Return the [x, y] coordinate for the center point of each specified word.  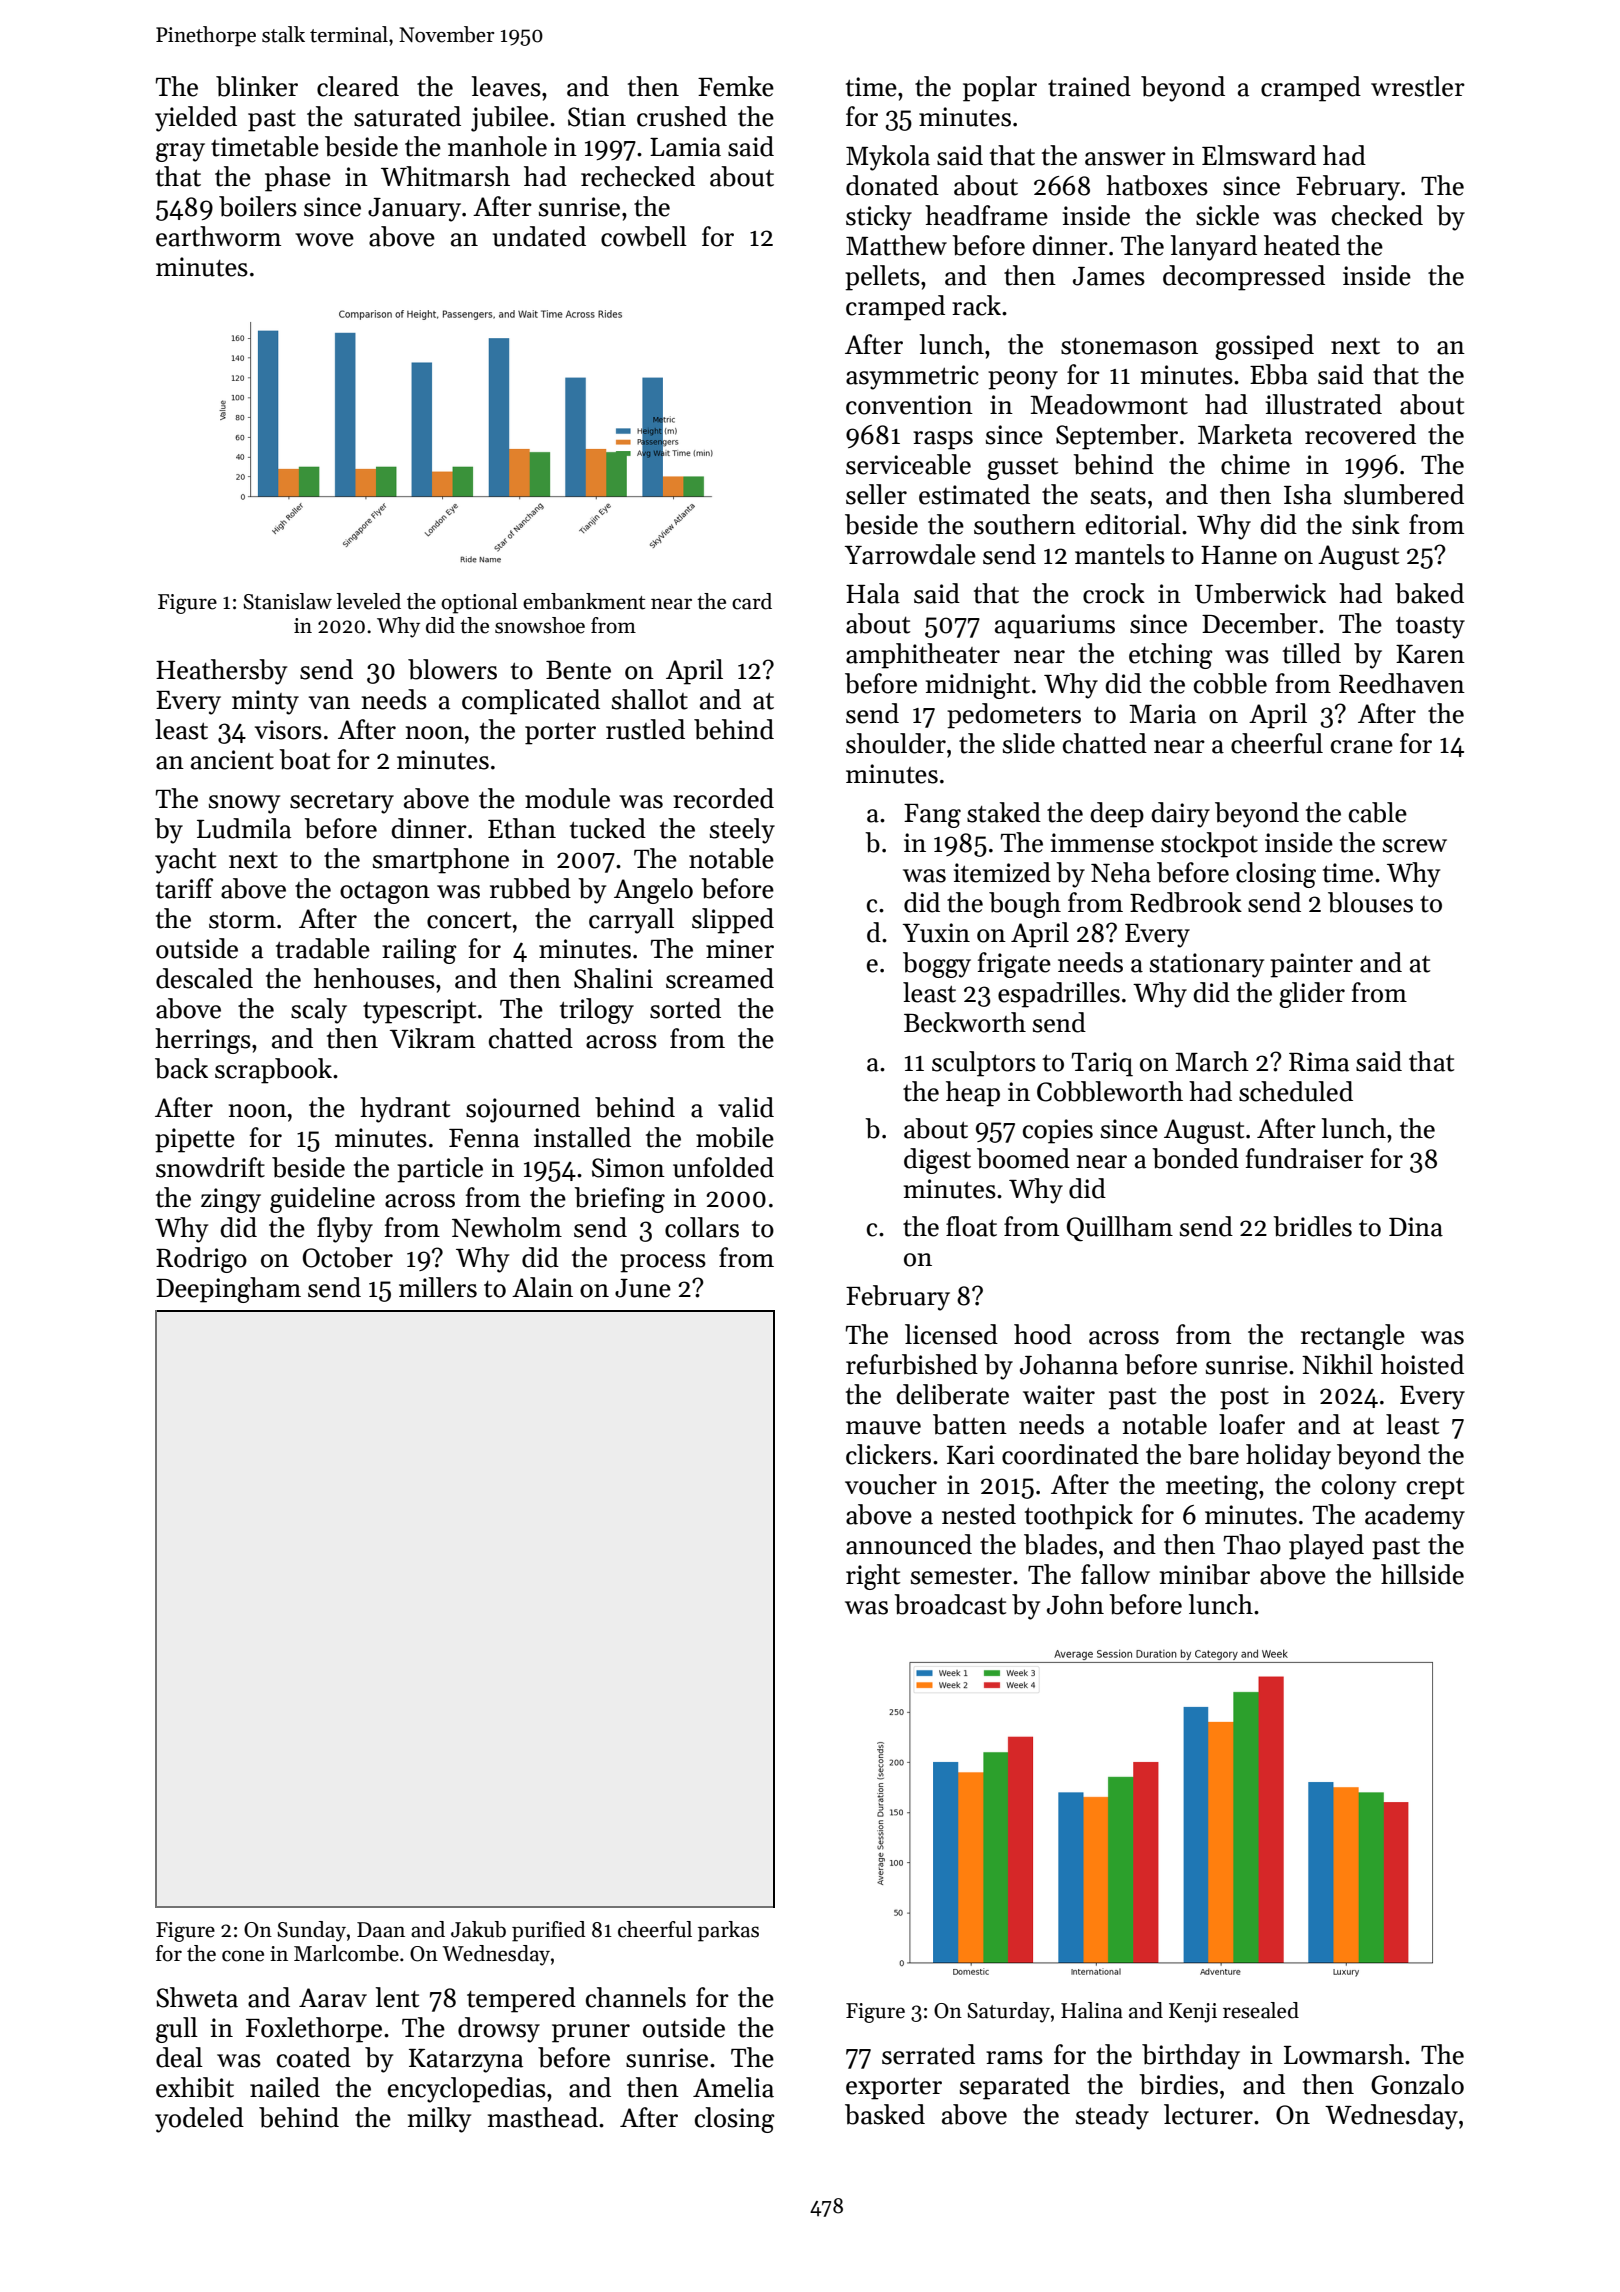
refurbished [912, 1364]
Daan [381, 1930]
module [567, 798]
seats [1118, 496]
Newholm [507, 1227]
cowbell [644, 236]
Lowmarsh [1344, 2054]
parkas [728, 1931]
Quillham [1120, 1229]
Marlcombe [346, 1953]
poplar [1000, 89]
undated [539, 236]
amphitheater [923, 656]
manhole [497, 146]
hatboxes [1157, 185]
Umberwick [1260, 593]
